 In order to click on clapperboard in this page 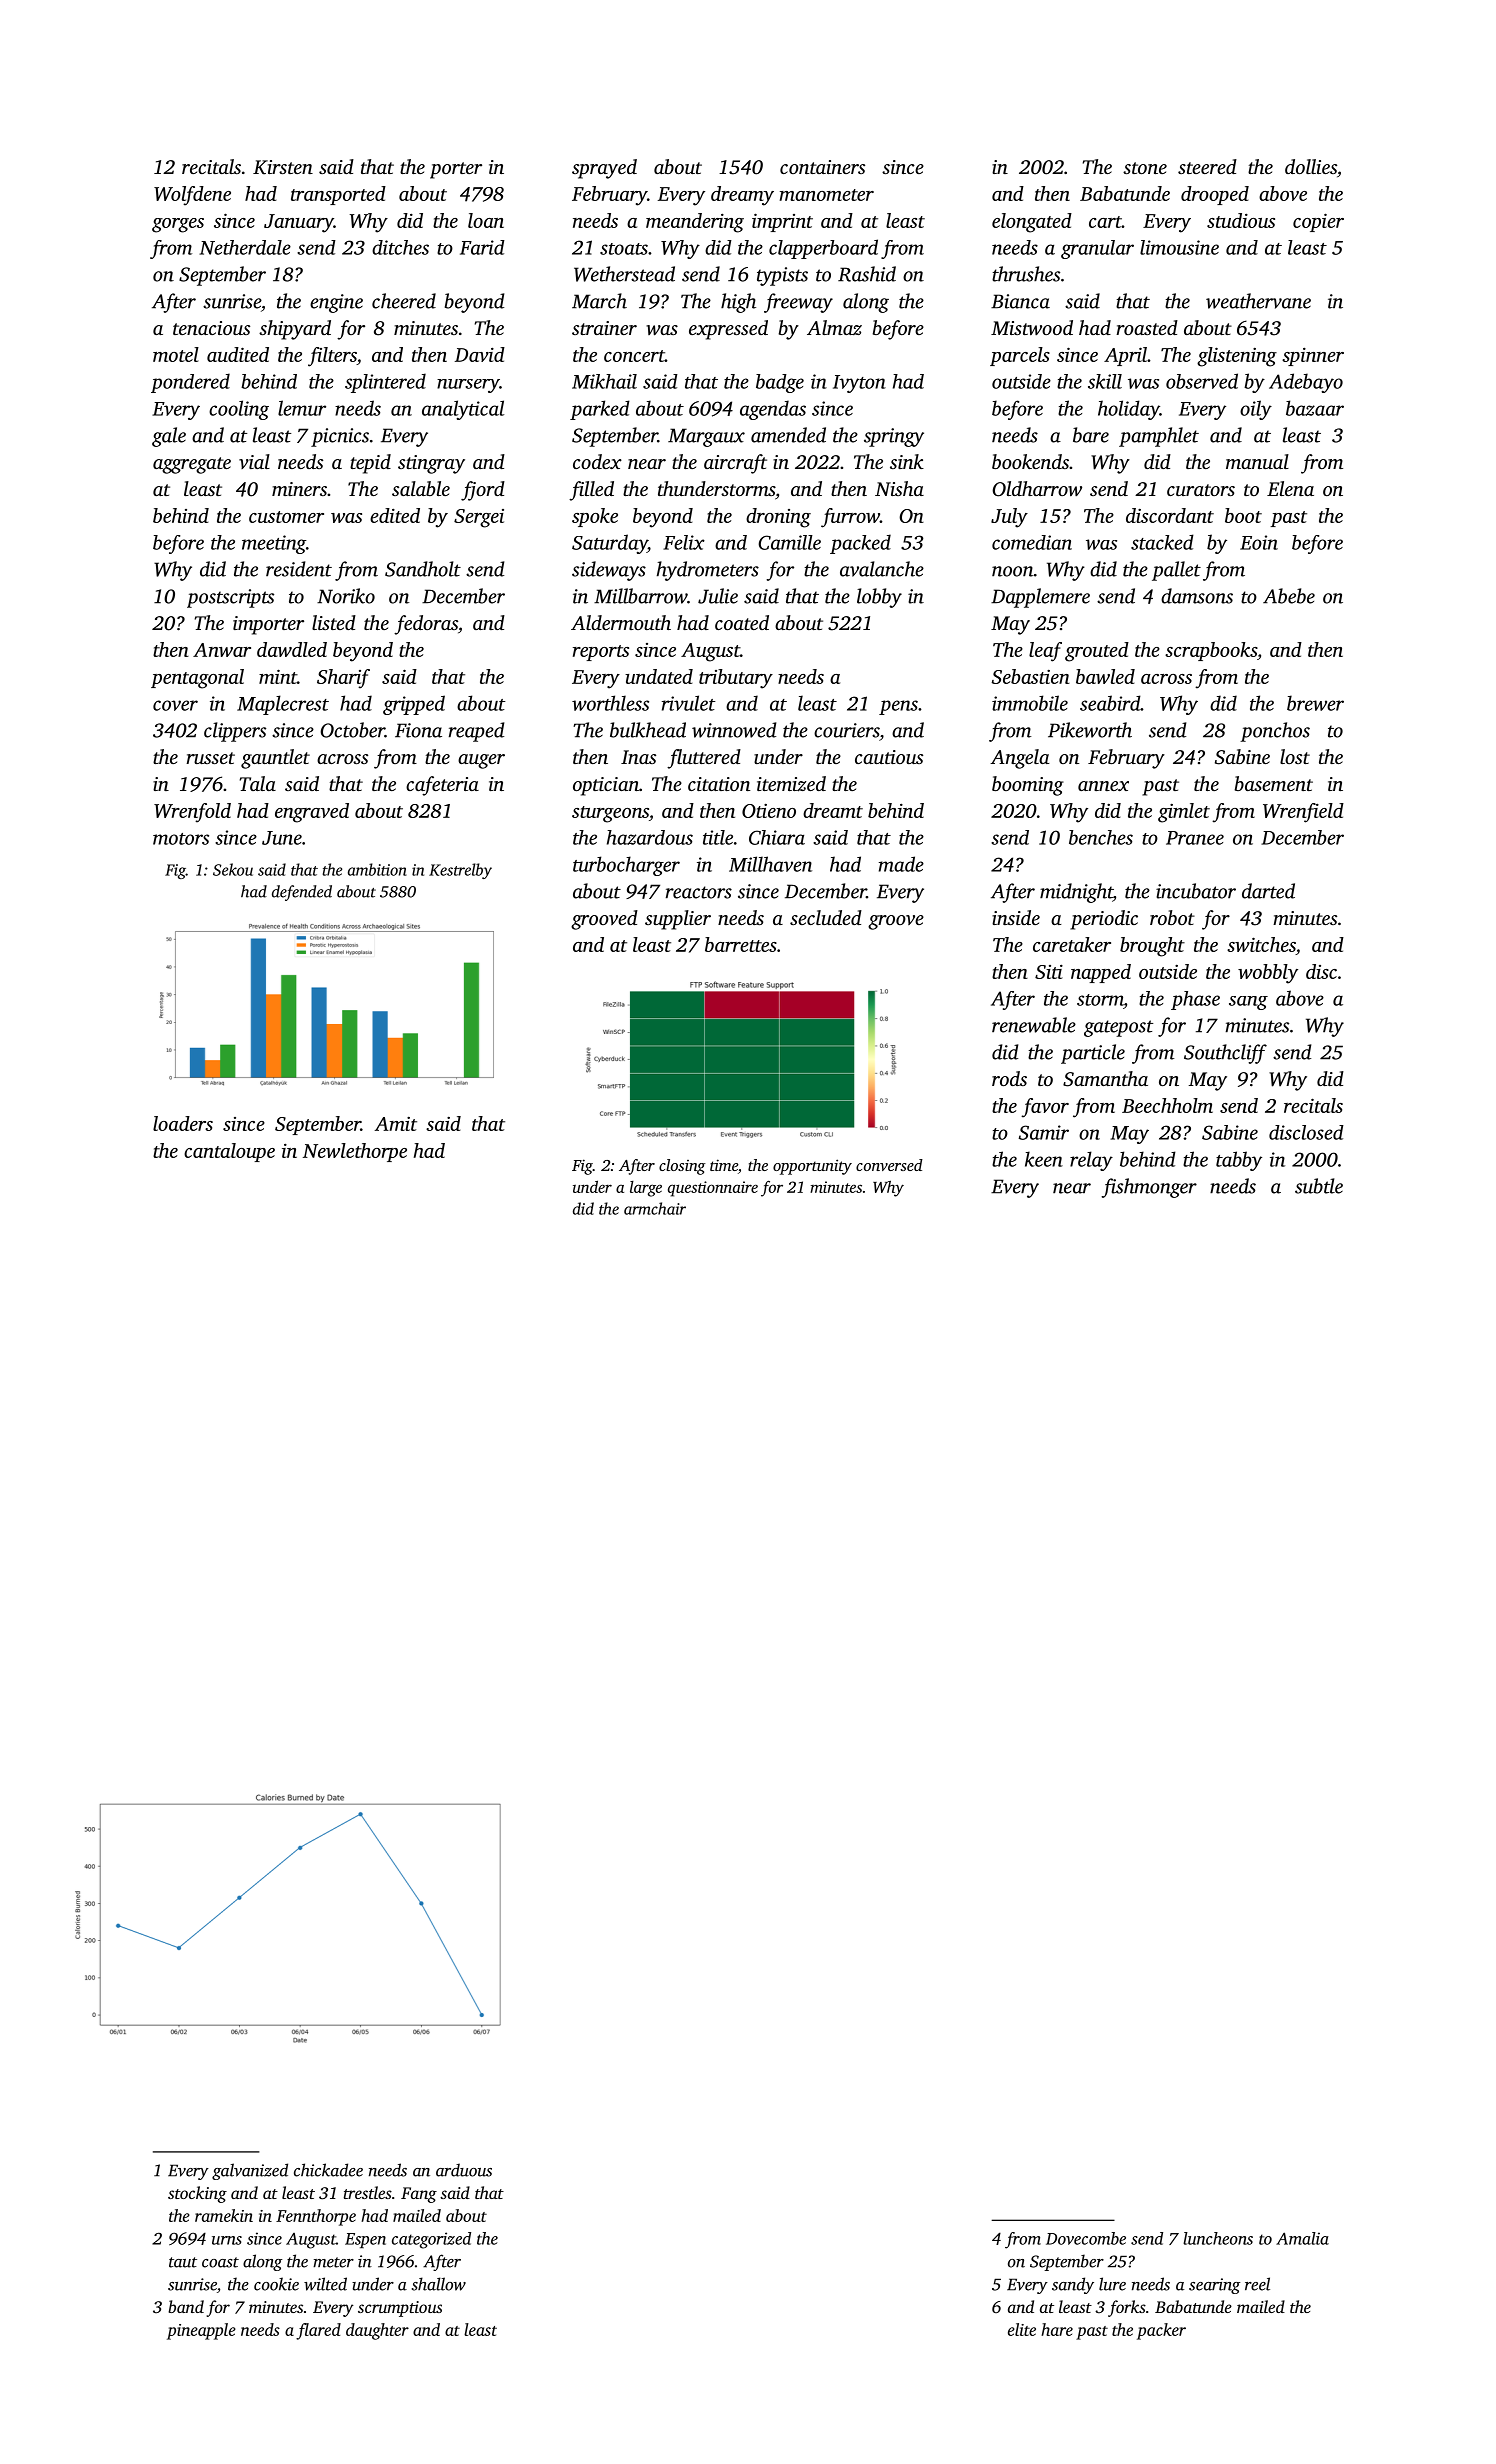, I will do `click(823, 249)`.
